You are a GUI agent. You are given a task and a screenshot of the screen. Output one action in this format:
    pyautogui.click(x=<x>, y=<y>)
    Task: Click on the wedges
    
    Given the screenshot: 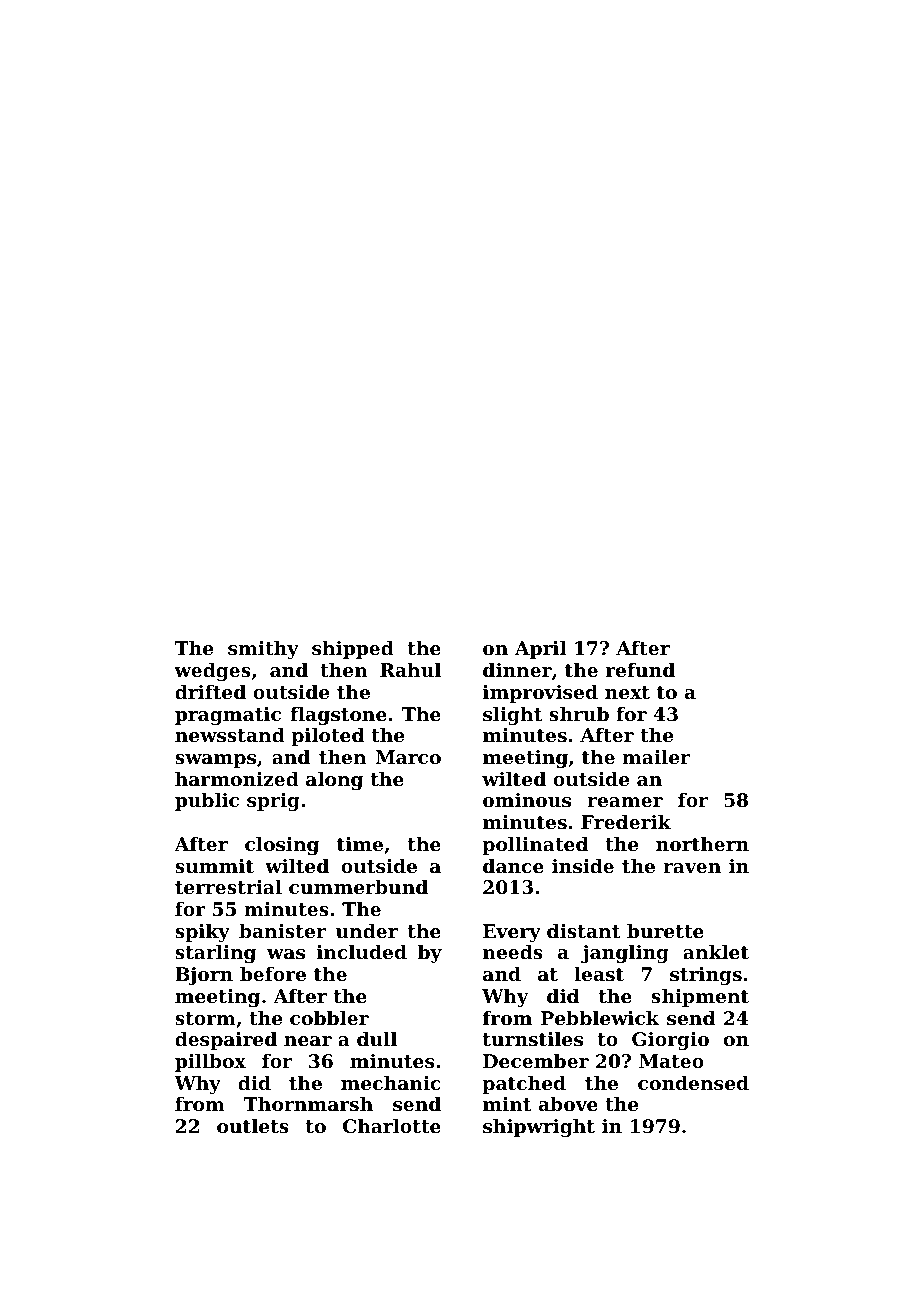 What is the action you would take?
    pyautogui.click(x=212, y=672)
